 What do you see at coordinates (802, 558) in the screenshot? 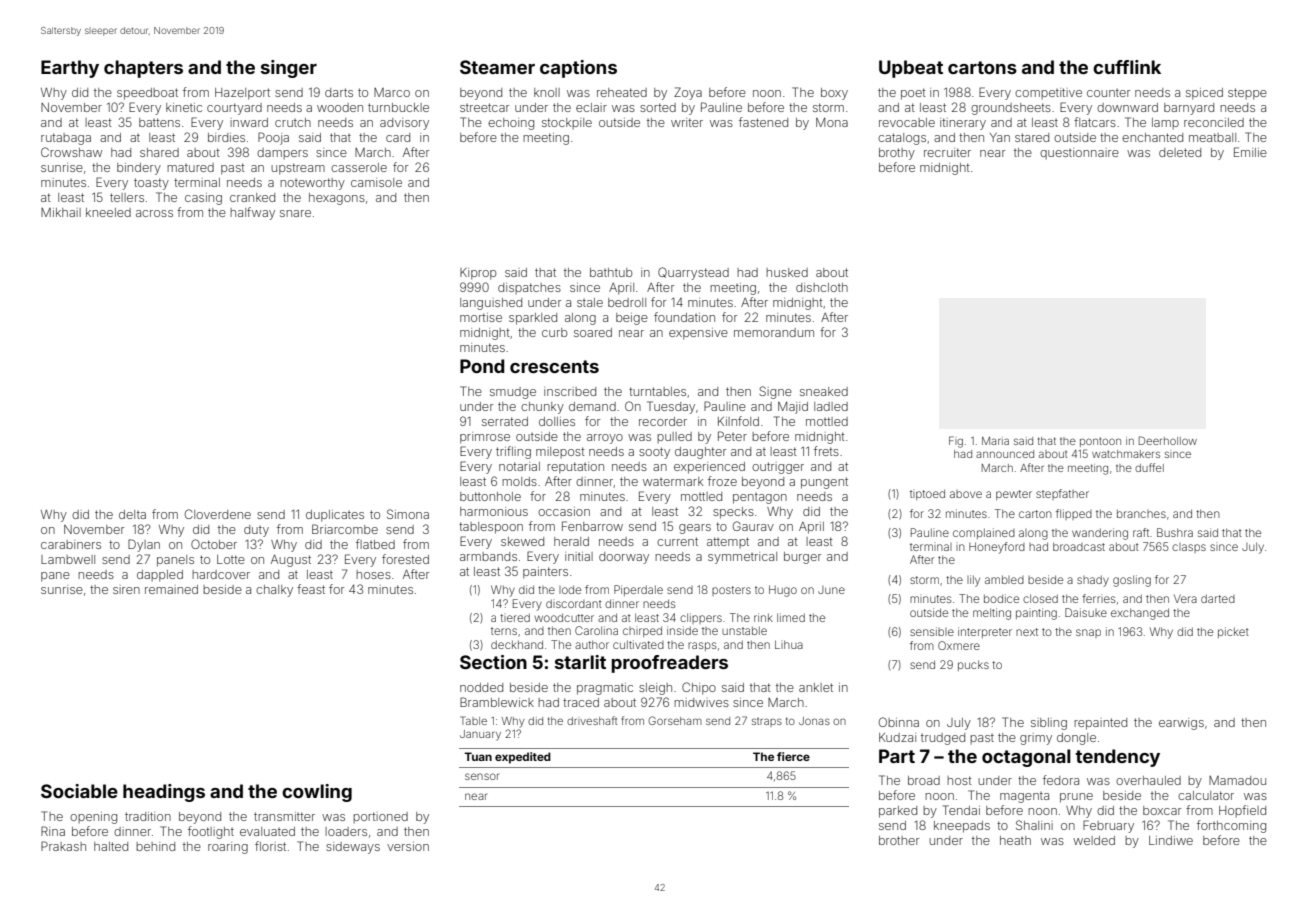
I see `burger` at bounding box center [802, 558].
